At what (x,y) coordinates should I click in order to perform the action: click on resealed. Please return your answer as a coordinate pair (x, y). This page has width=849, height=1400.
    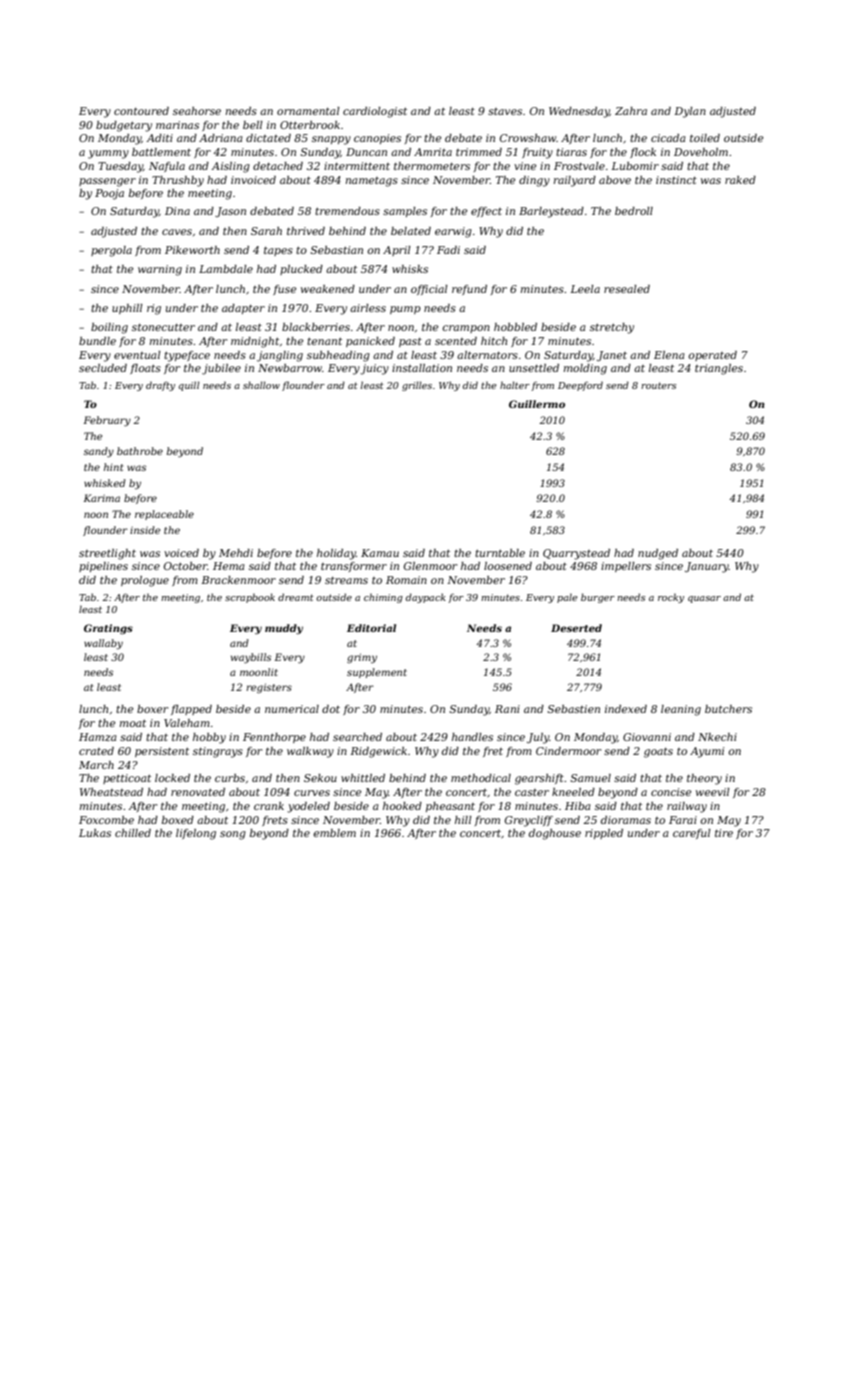
    Looking at the image, I should click on (627, 289).
